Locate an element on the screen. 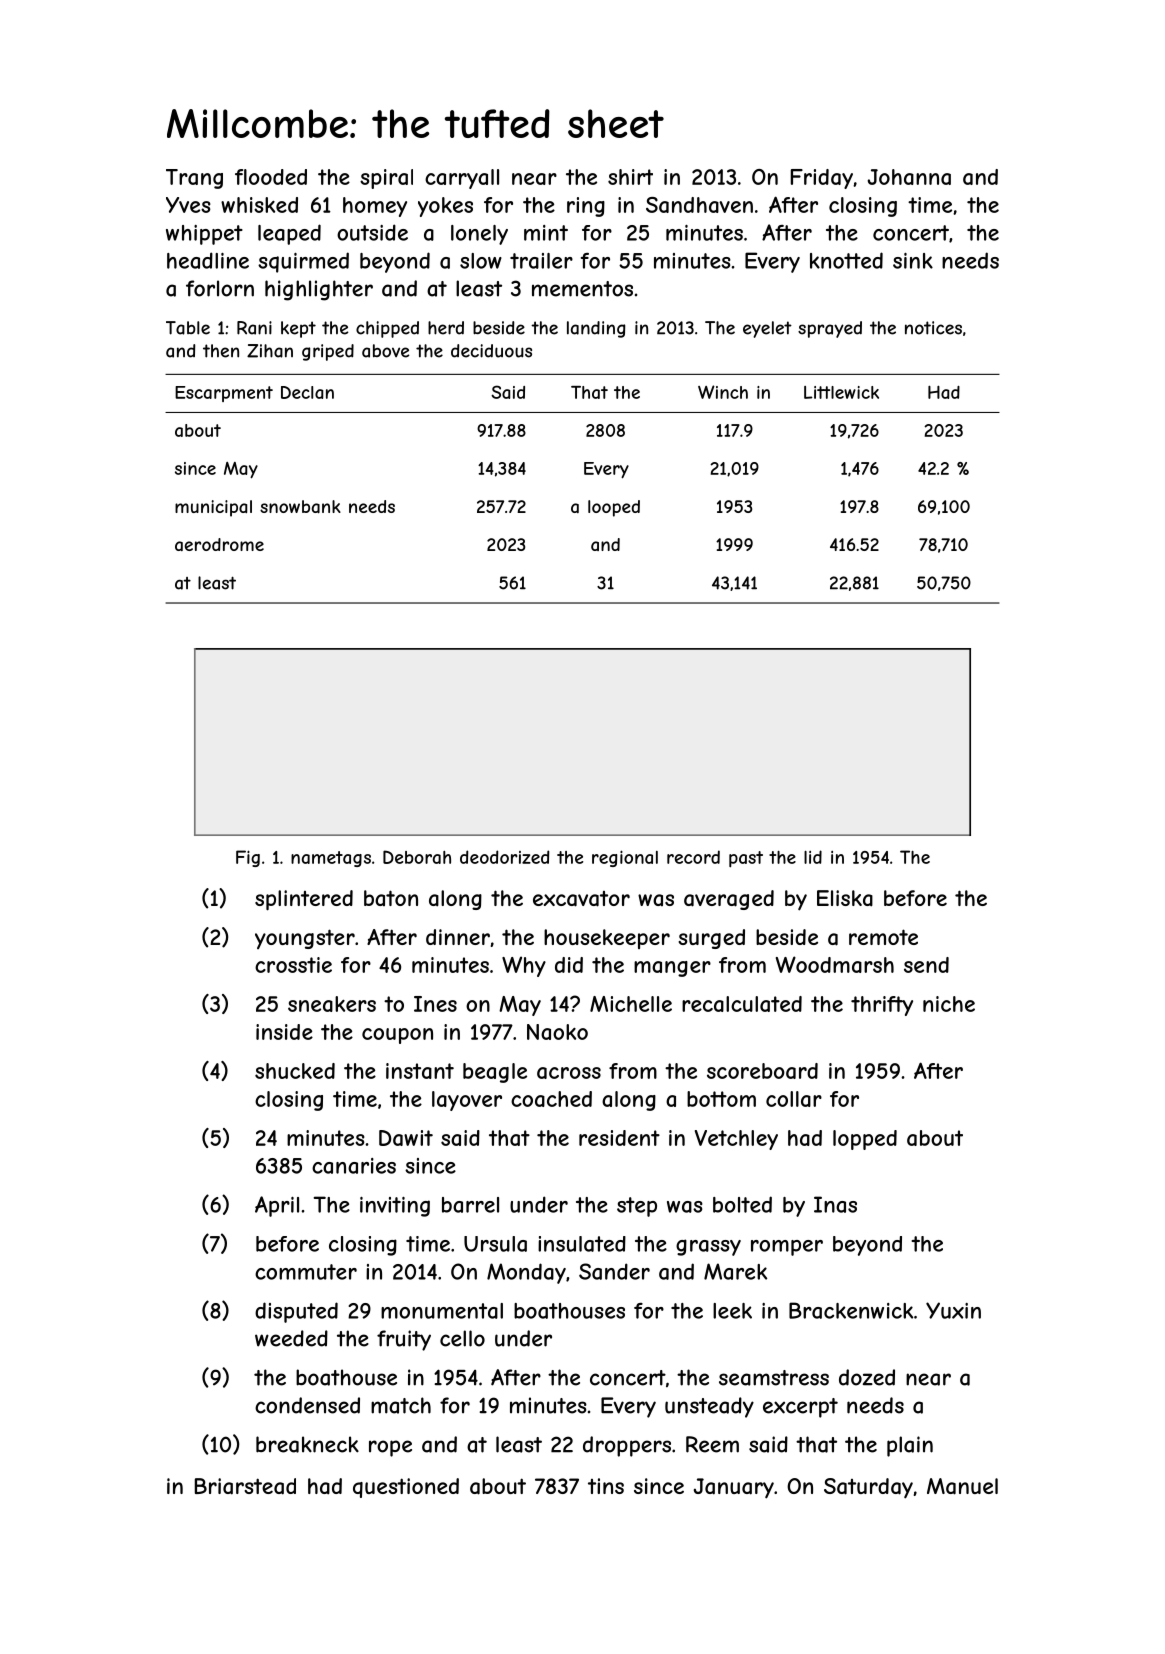  flooded is located at coordinates (271, 177).
